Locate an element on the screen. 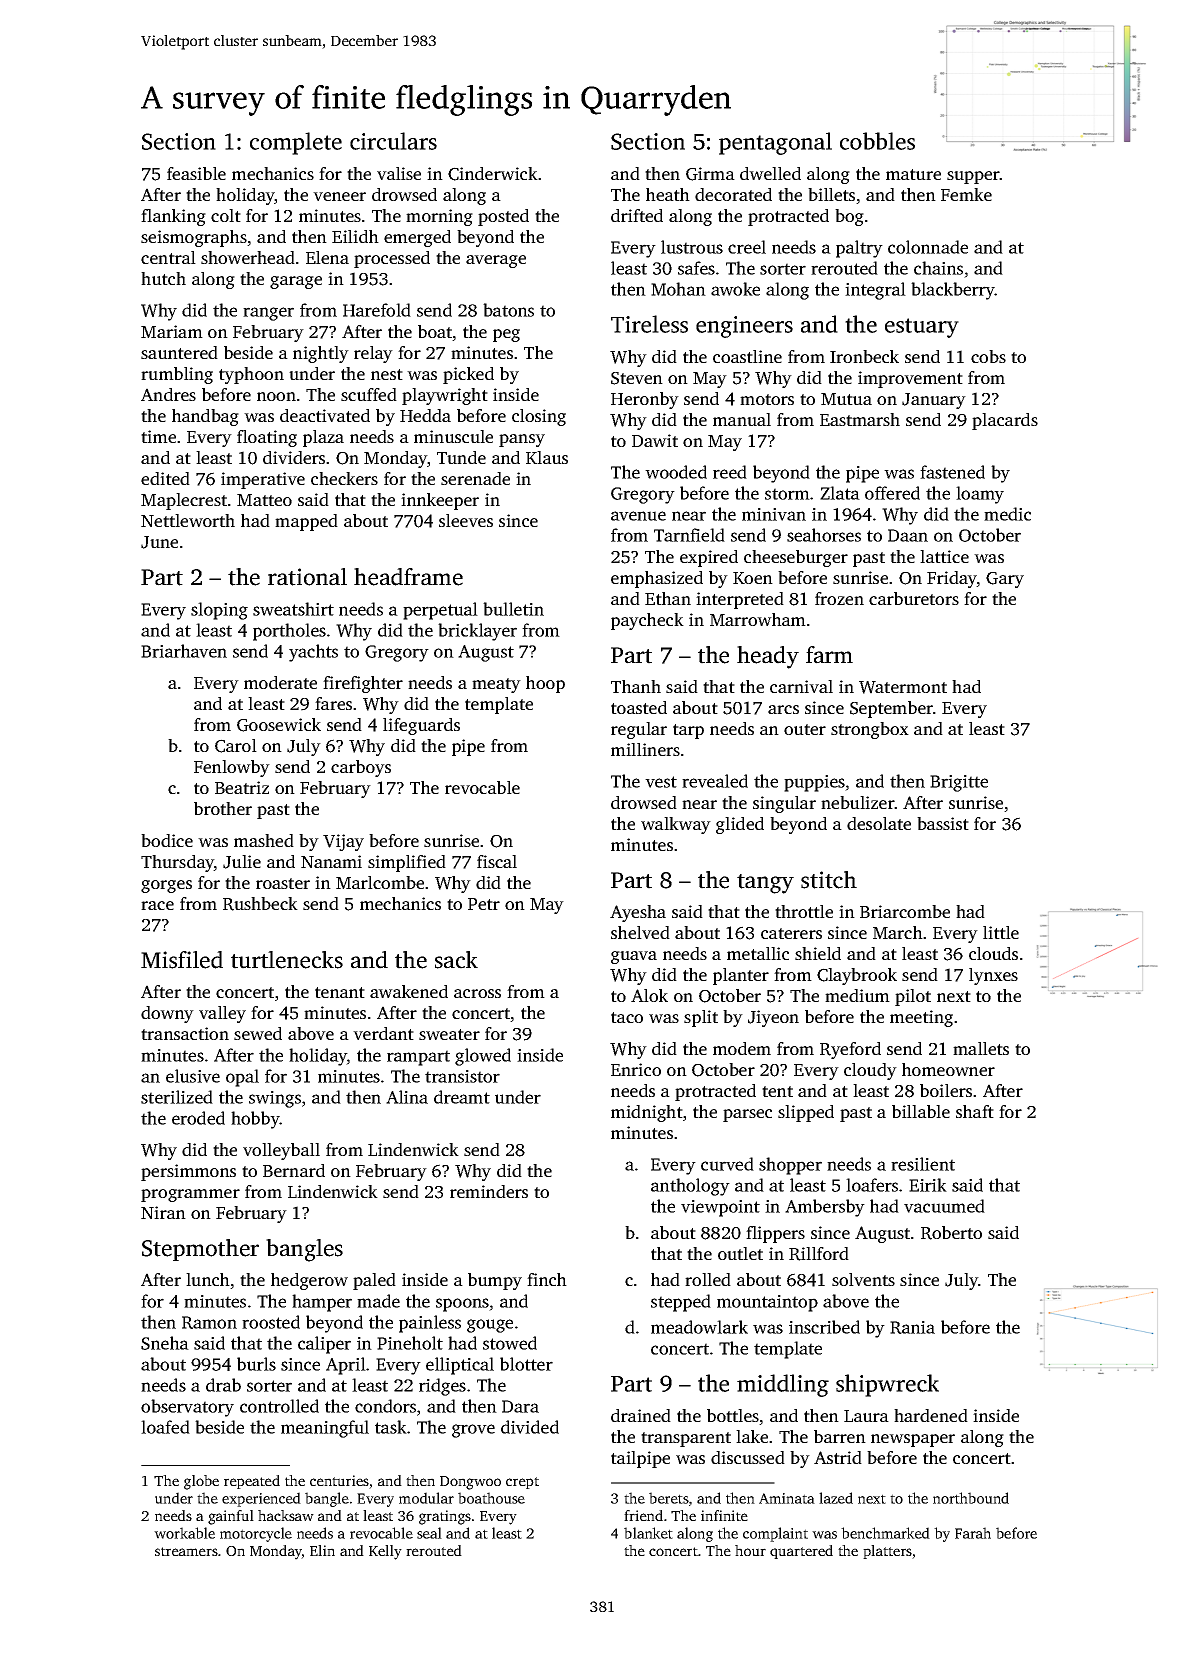 The width and height of the screenshot is (1180, 1668). Claybrook is located at coordinates (857, 976).
